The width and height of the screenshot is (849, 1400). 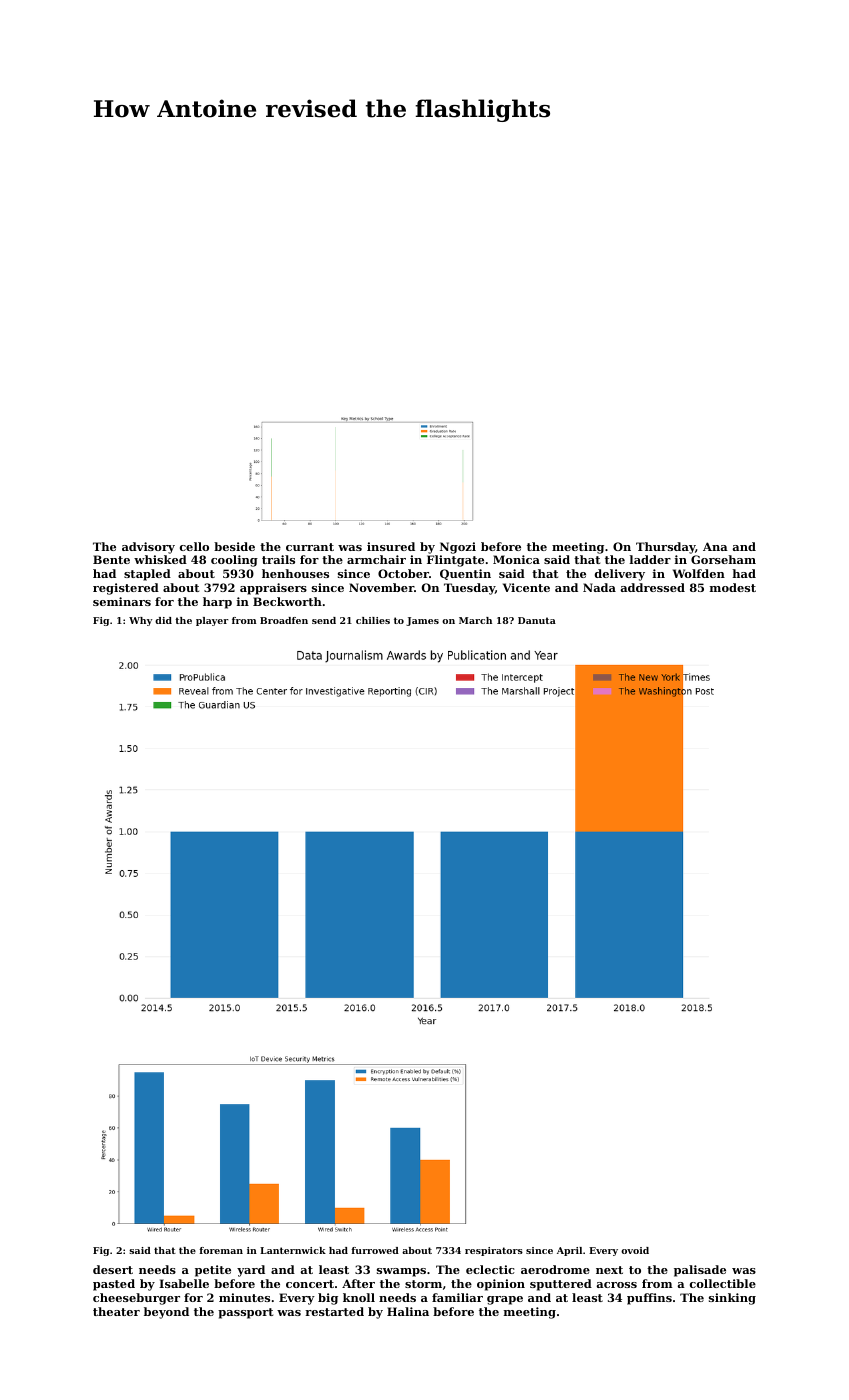 What do you see at coordinates (391, 546) in the screenshot?
I see `insured` at bounding box center [391, 546].
